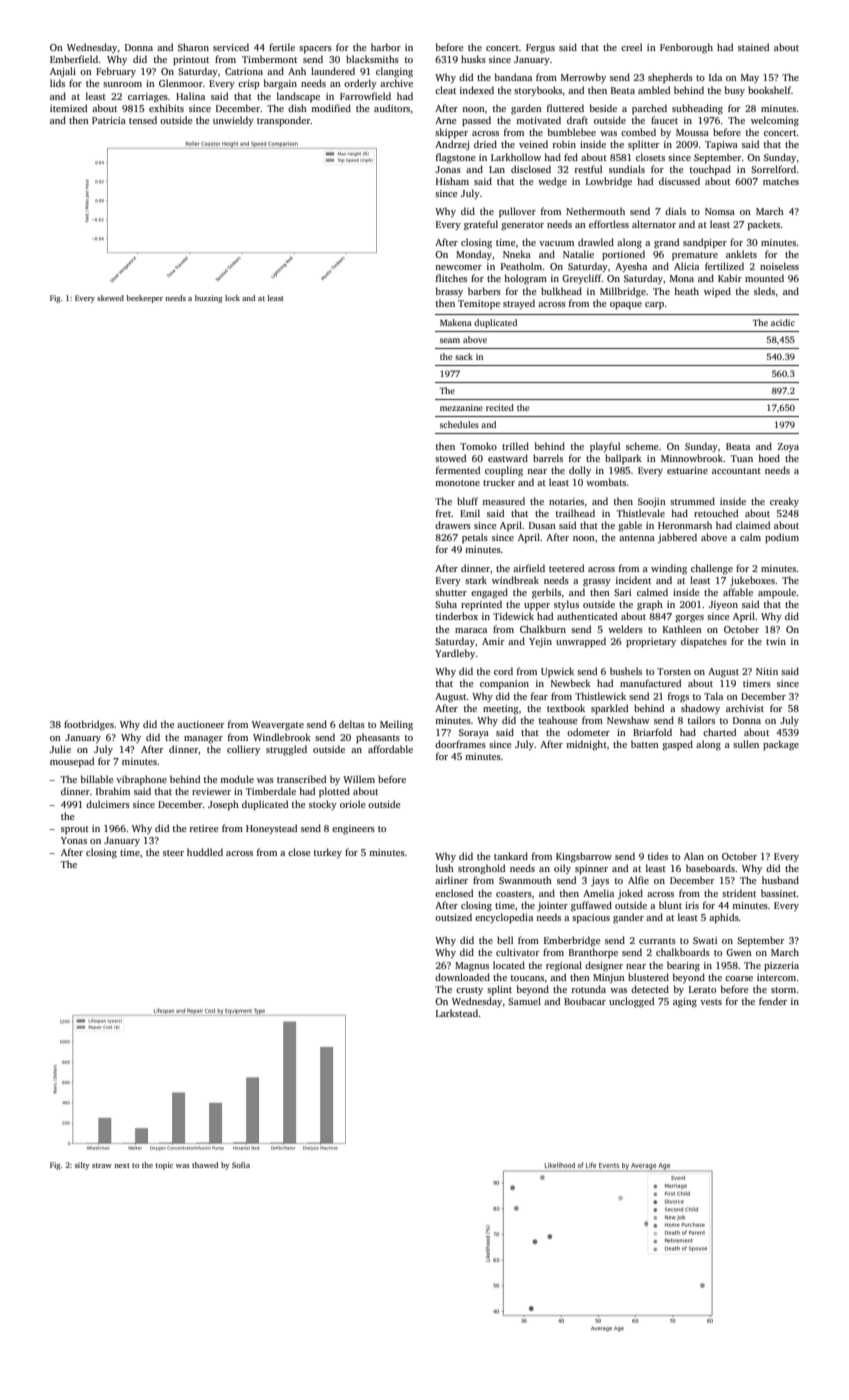  What do you see at coordinates (481, 869) in the document?
I see `stronghold` at bounding box center [481, 869].
